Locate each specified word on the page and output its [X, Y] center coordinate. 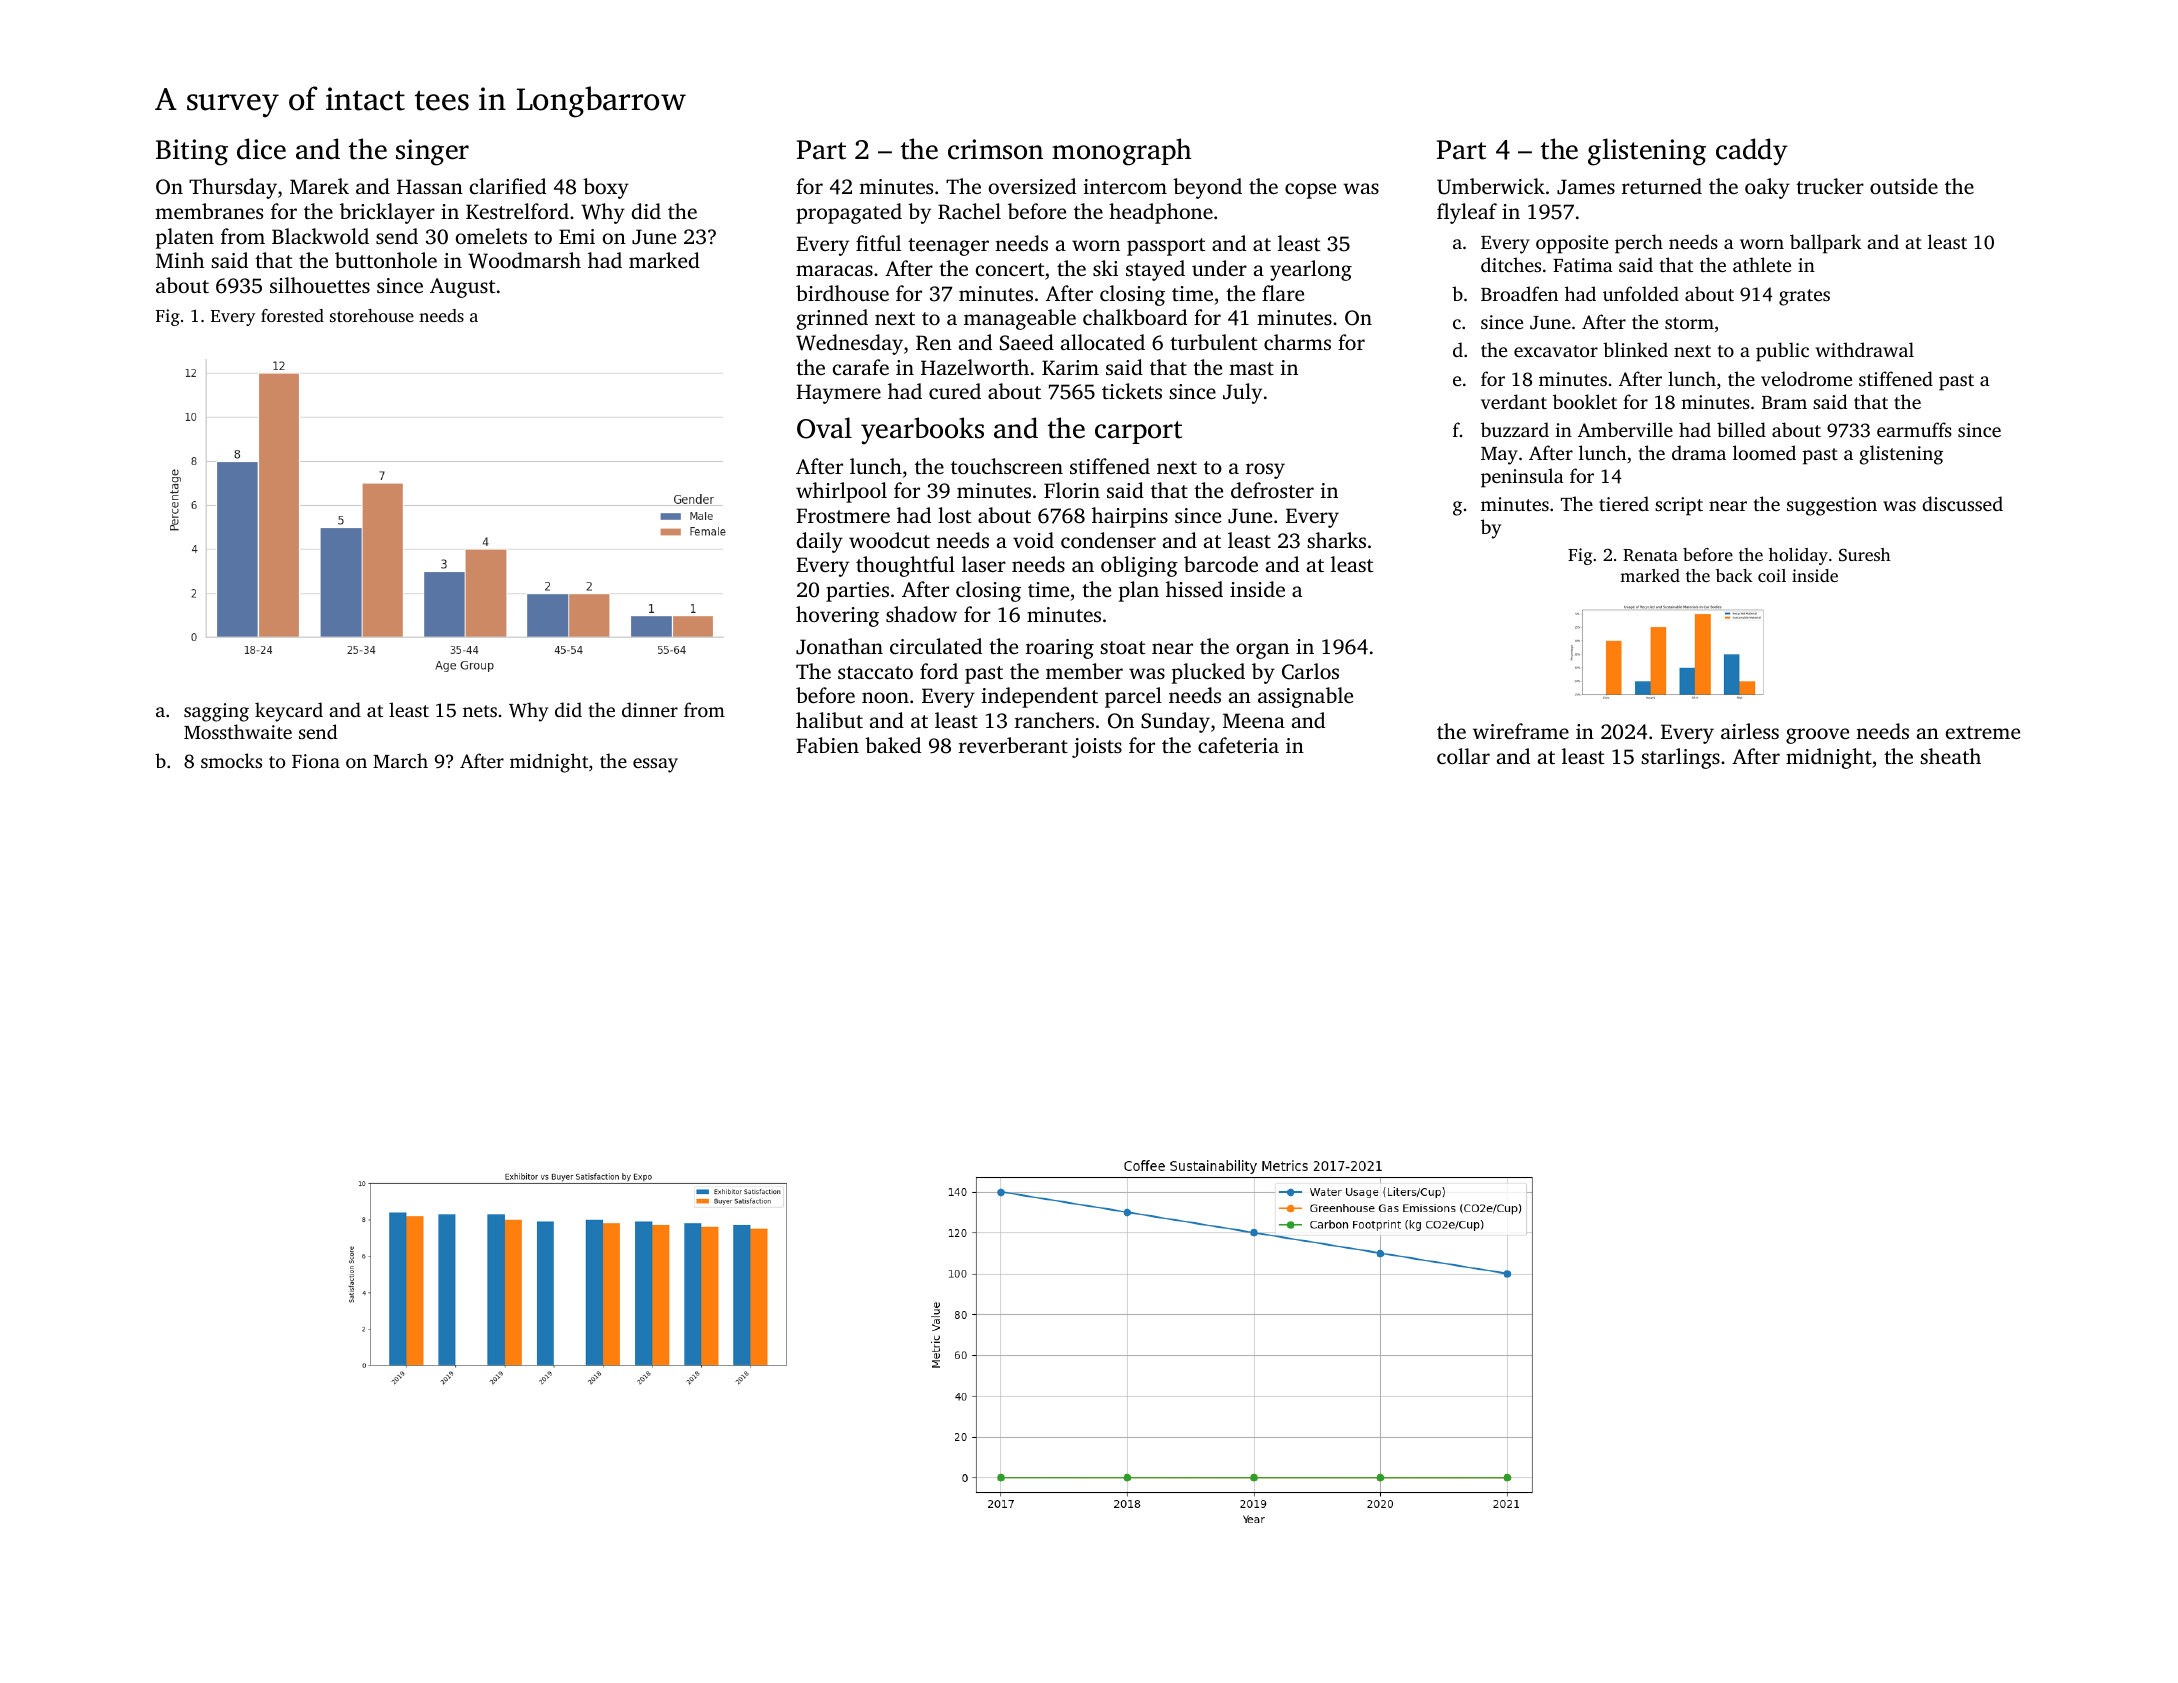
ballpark [1825, 244]
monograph [1122, 152]
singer [432, 152]
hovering [837, 616]
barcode [1221, 564]
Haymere [838, 394]
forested [292, 315]
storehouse [372, 315]
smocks [231, 760]
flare [1283, 293]
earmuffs [1914, 429]
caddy [1752, 152]
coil [1772, 575]
